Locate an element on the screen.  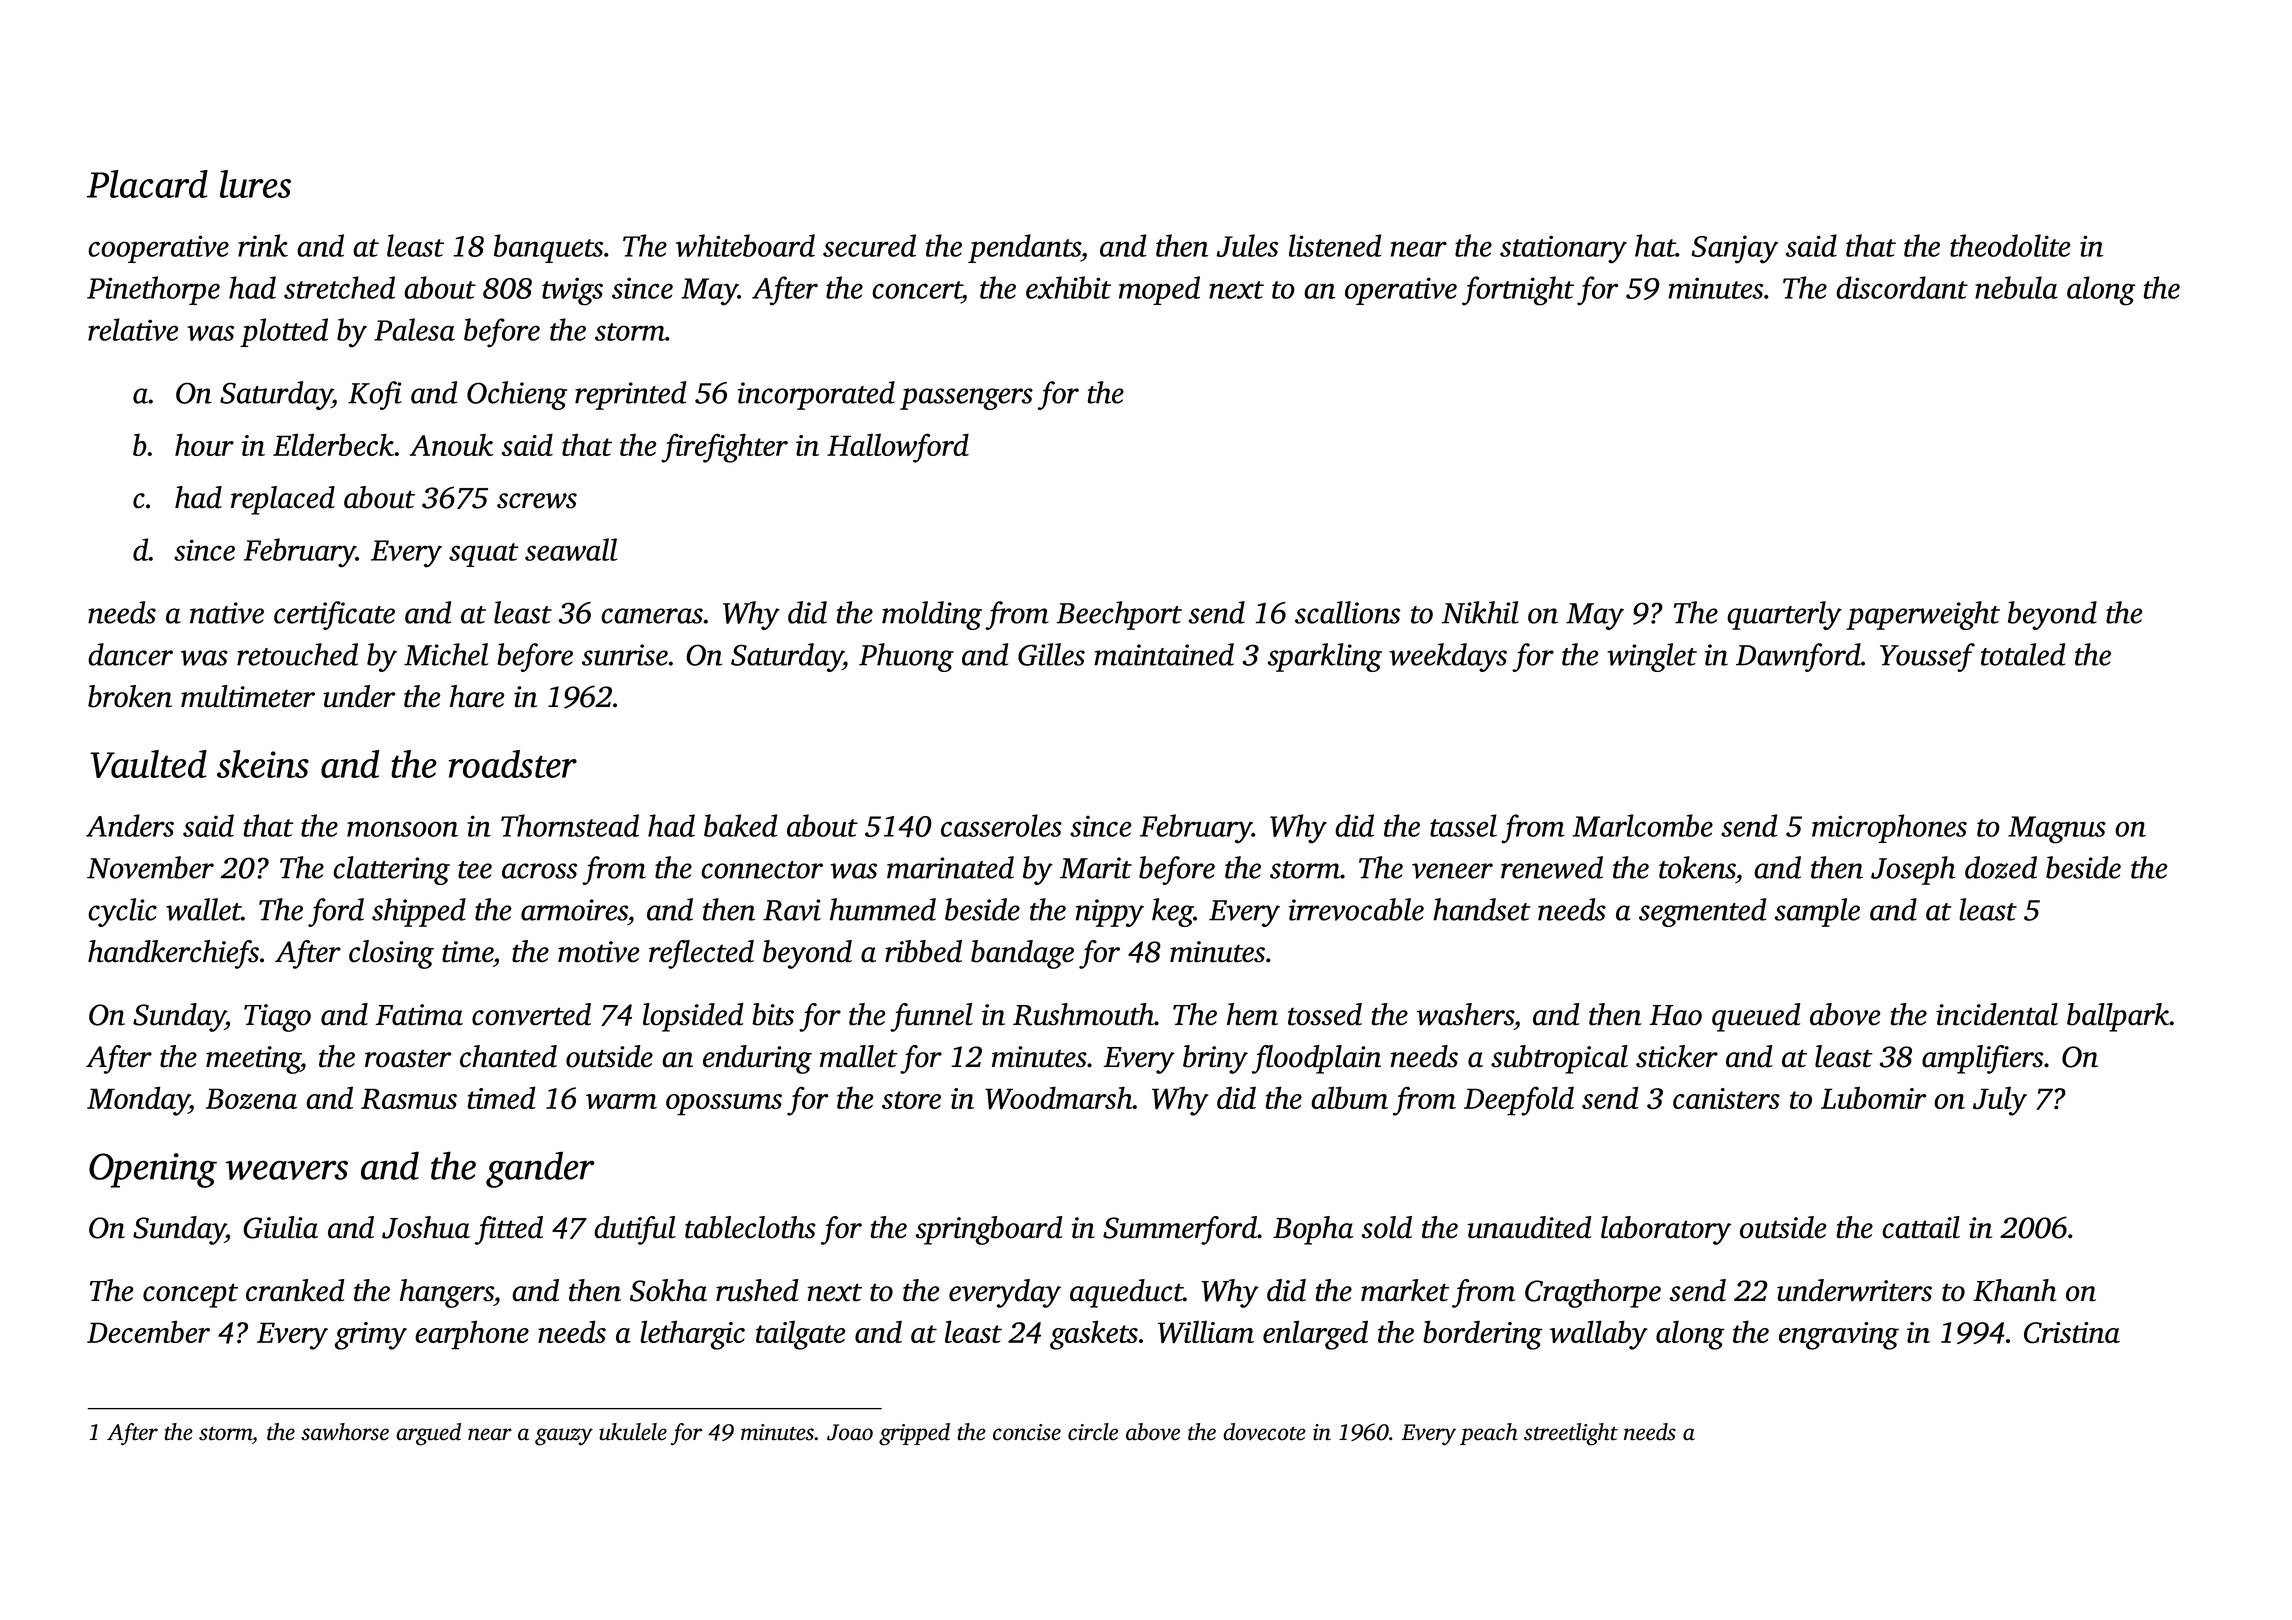
banquets is located at coordinates (548, 248).
